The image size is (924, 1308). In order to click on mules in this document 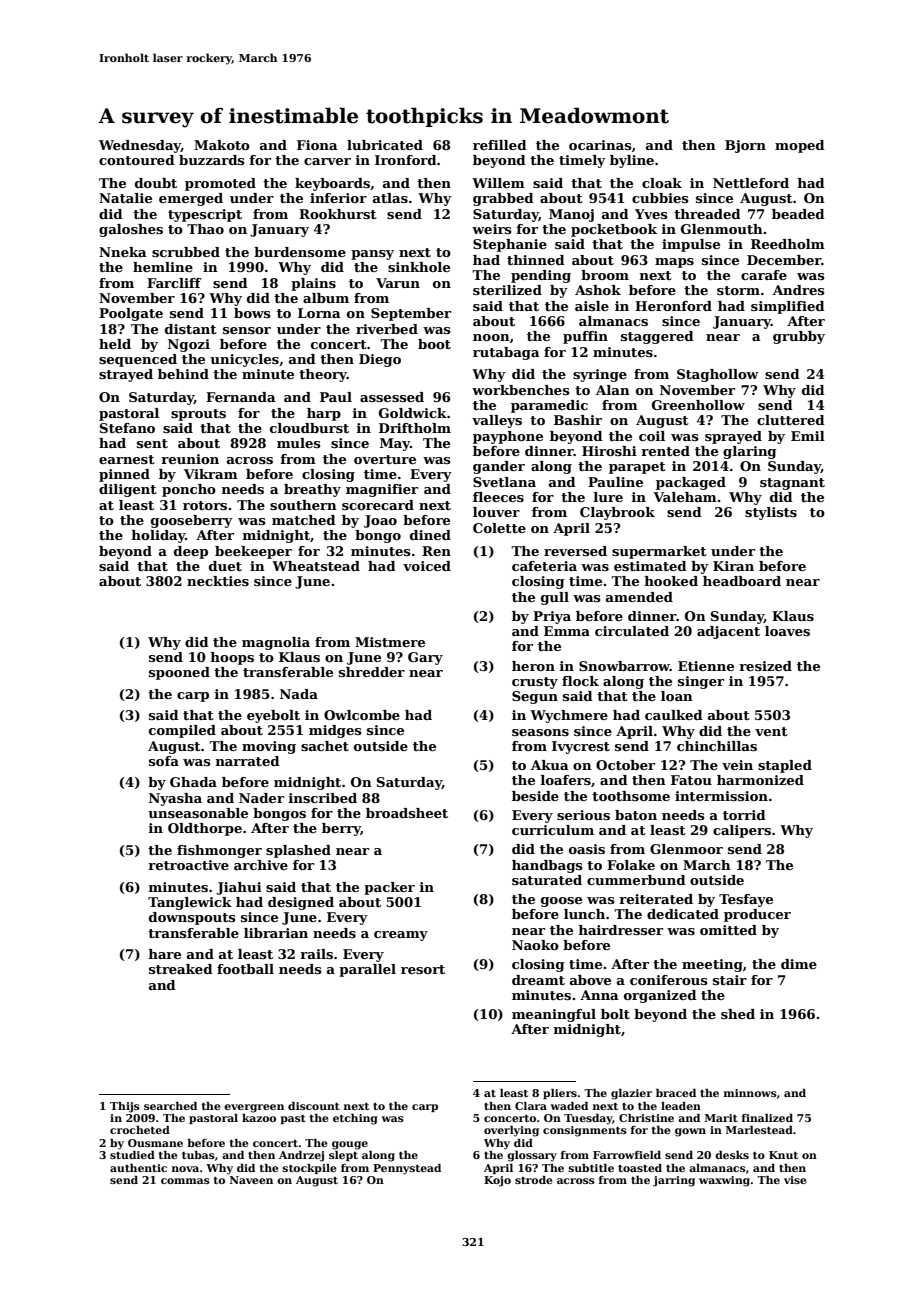, I will do `click(299, 443)`.
